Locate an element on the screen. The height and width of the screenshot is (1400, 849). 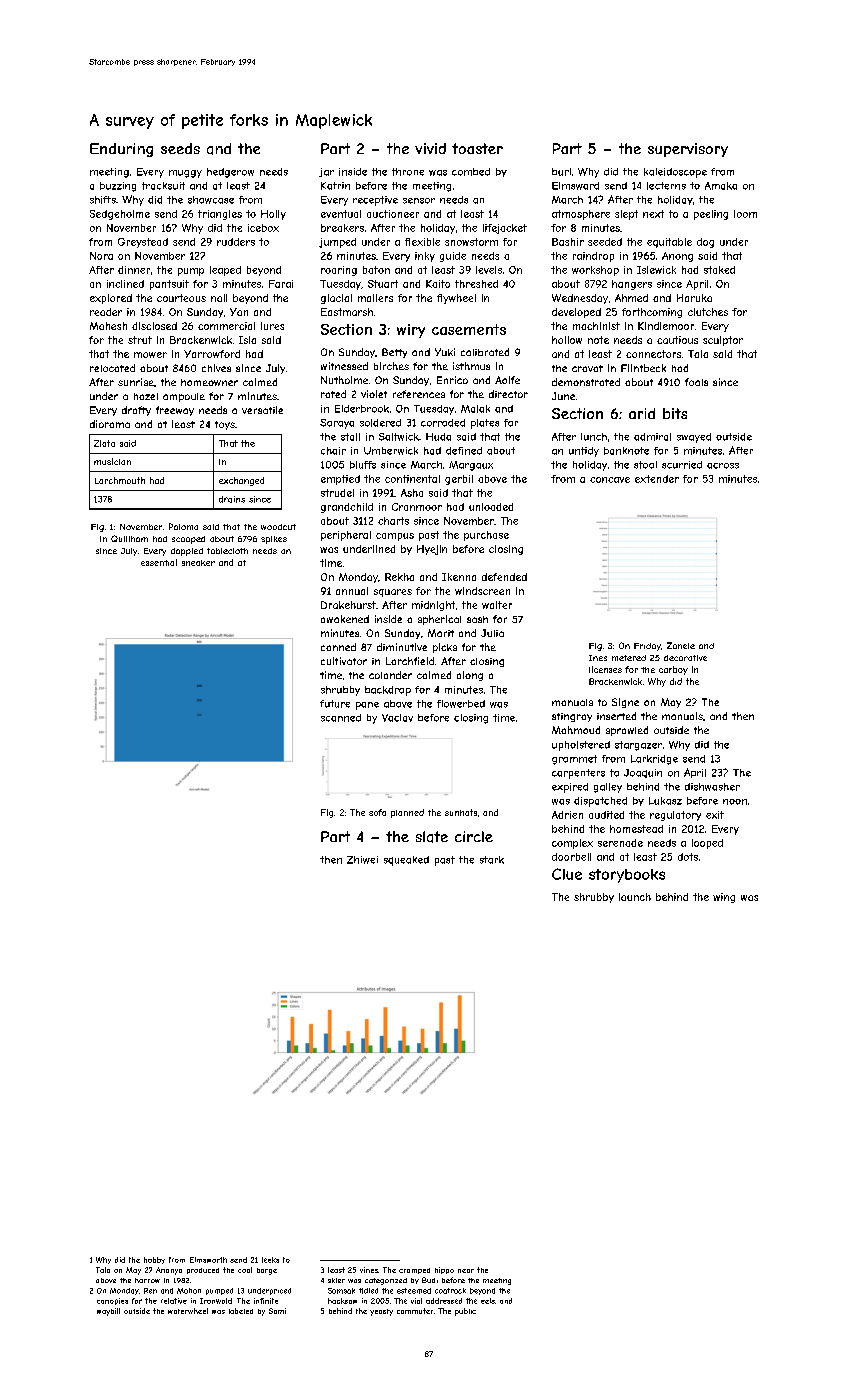
hobby is located at coordinates (154, 1260).
